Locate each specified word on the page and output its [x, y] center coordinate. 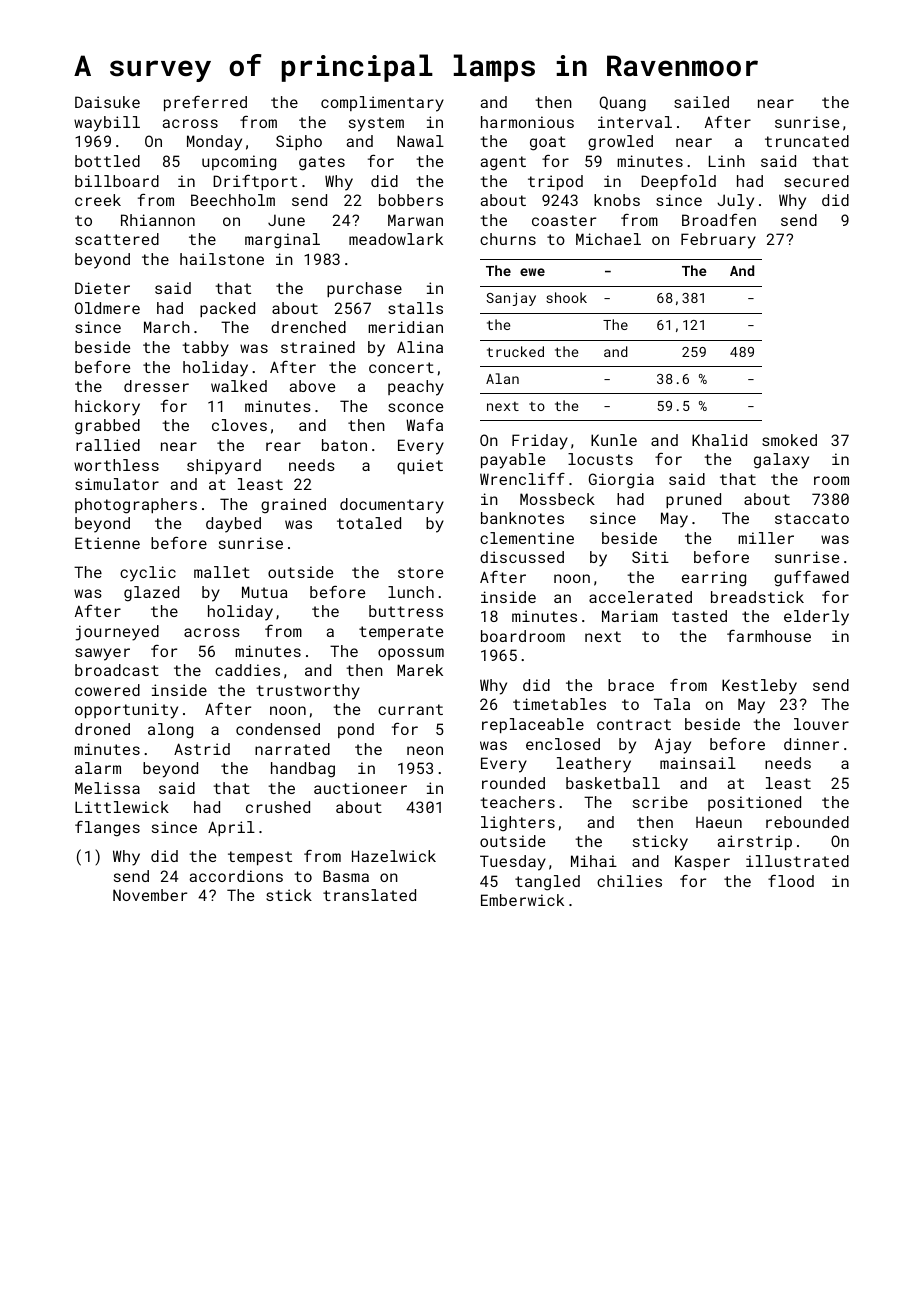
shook [566, 297]
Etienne [107, 543]
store [420, 572]
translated [369, 895]
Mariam [630, 616]
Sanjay [511, 299]
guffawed [811, 578]
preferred [205, 103]
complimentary [382, 104]
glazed [151, 594]
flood [791, 881]
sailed [701, 102]
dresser [156, 386]
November [150, 895]
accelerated [640, 597]
